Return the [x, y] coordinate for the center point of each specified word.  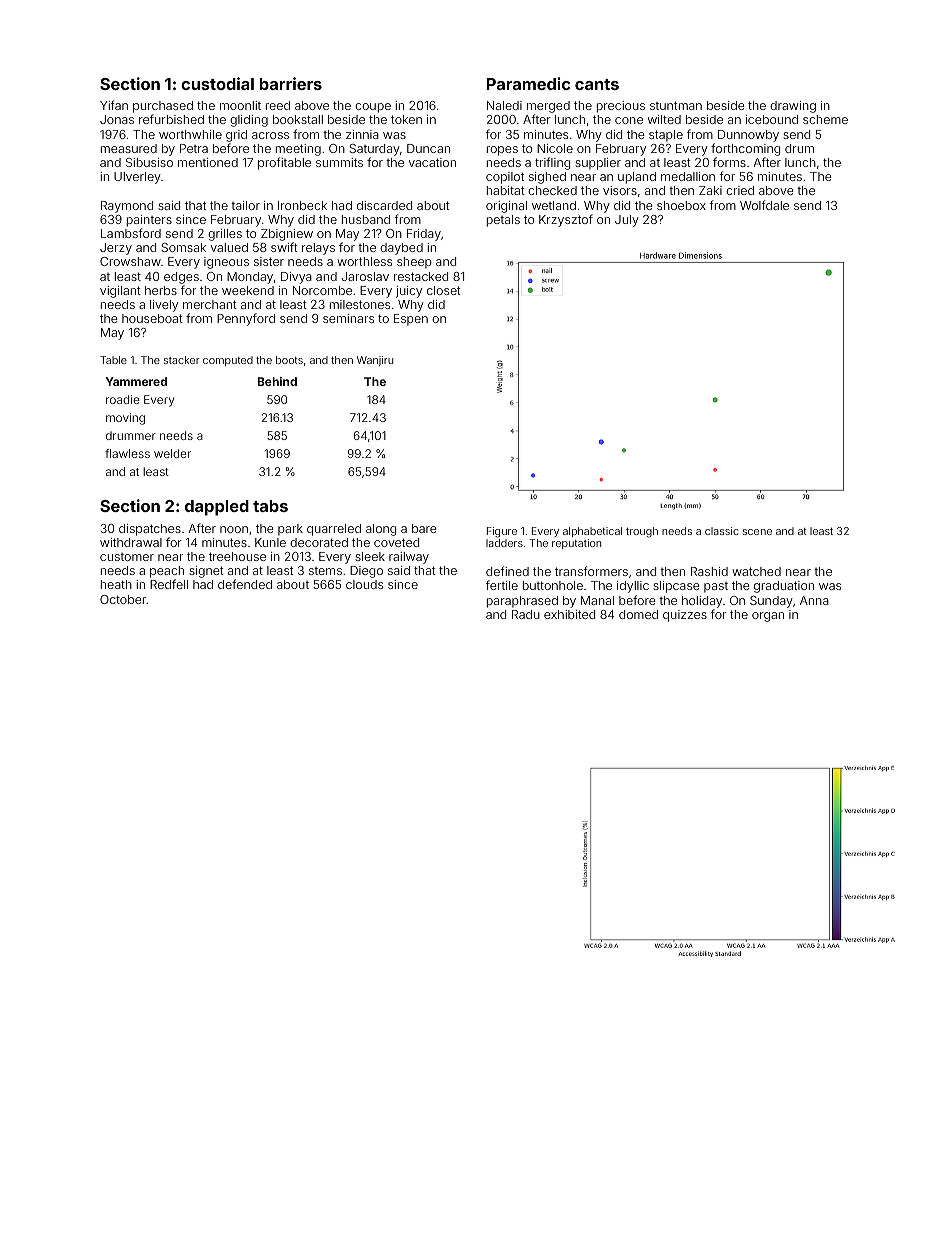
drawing [793, 107]
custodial [217, 83]
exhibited [569, 614]
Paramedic [528, 83]
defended [245, 584]
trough [642, 532]
